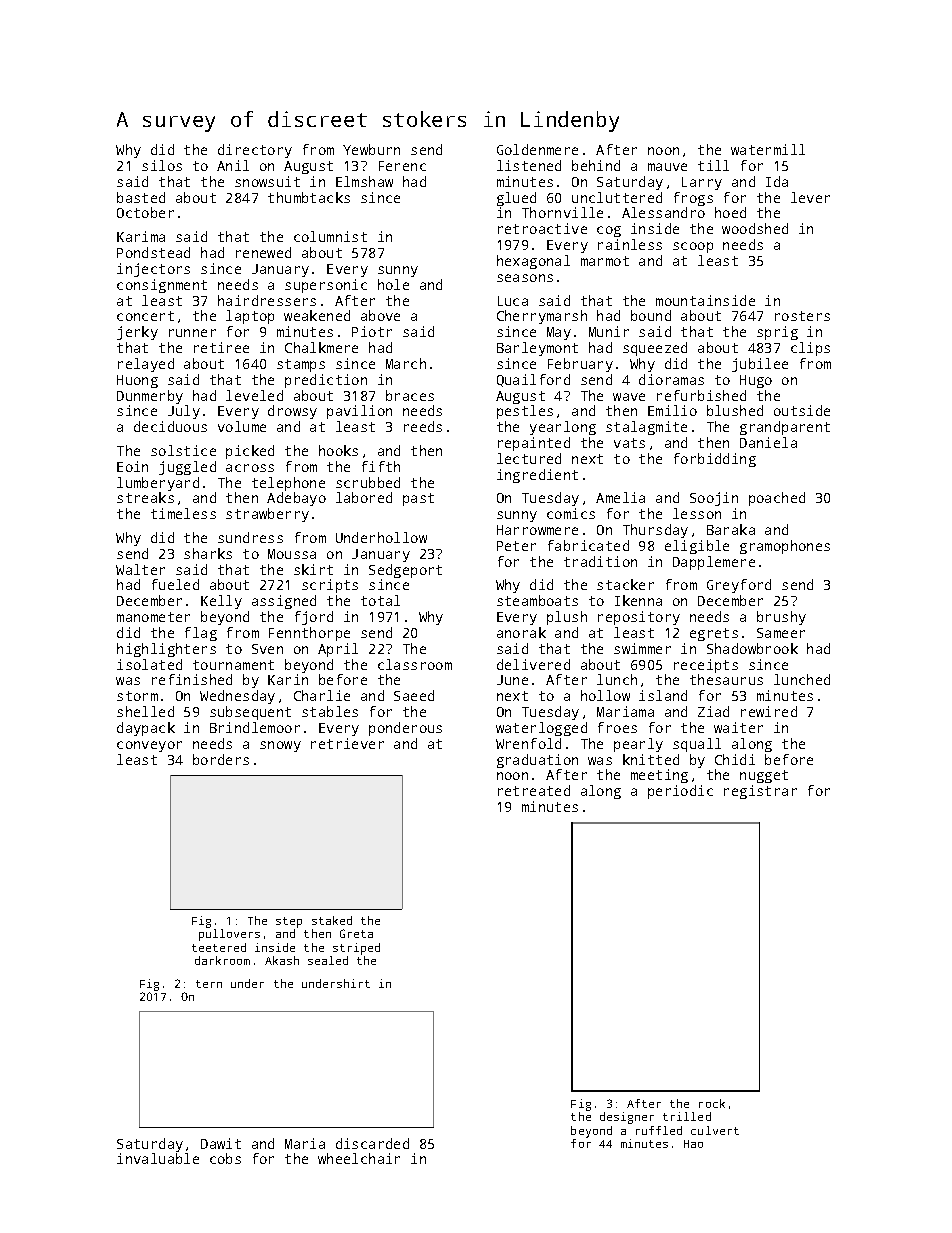 The height and width of the screenshot is (1233, 952). Describe the element at coordinates (393, 284) in the screenshot. I see `hole` at that location.
